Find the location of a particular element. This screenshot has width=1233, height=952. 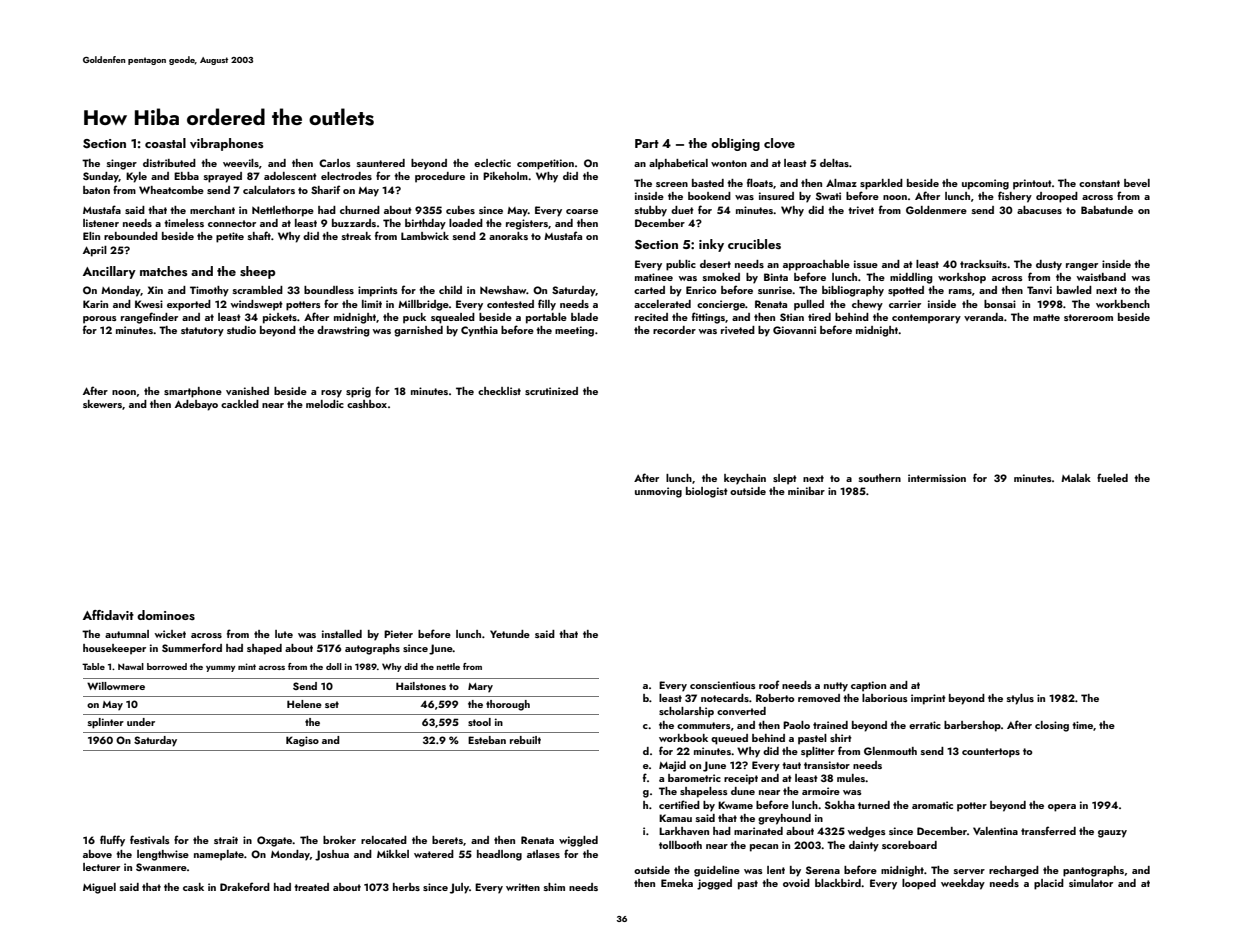

opera is located at coordinates (1062, 808).
